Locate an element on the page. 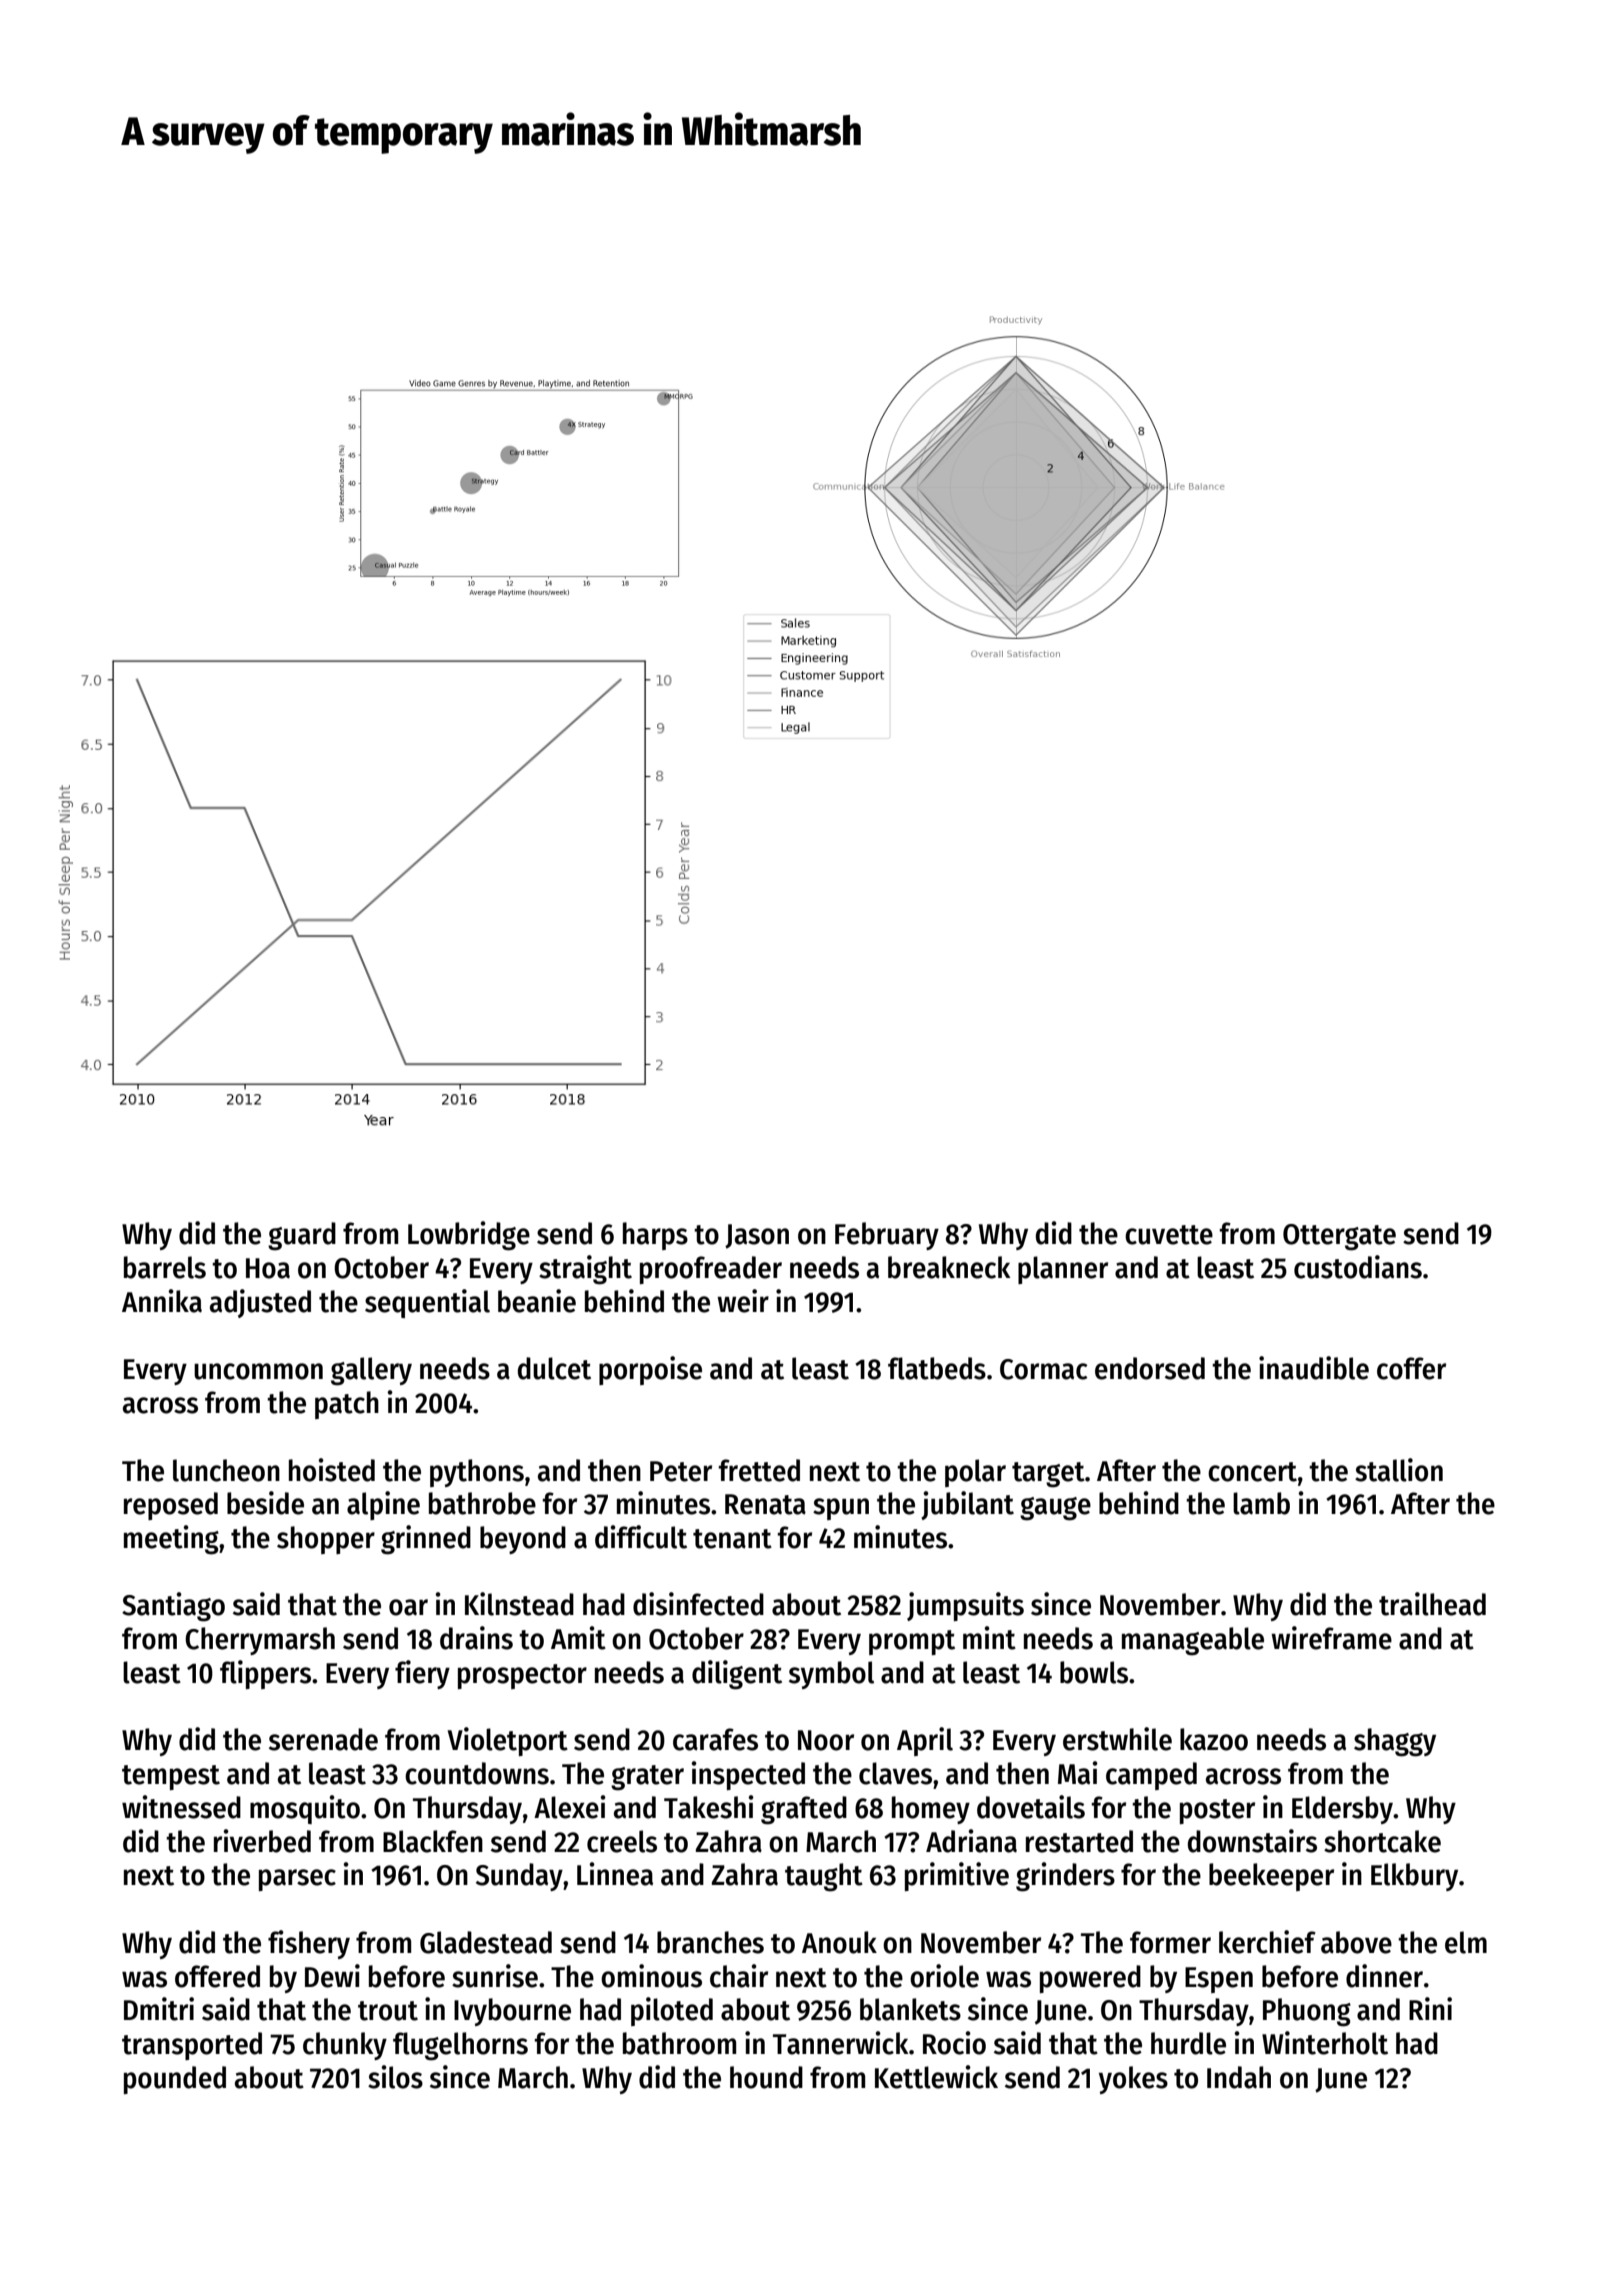  hound is located at coordinates (766, 2077).
